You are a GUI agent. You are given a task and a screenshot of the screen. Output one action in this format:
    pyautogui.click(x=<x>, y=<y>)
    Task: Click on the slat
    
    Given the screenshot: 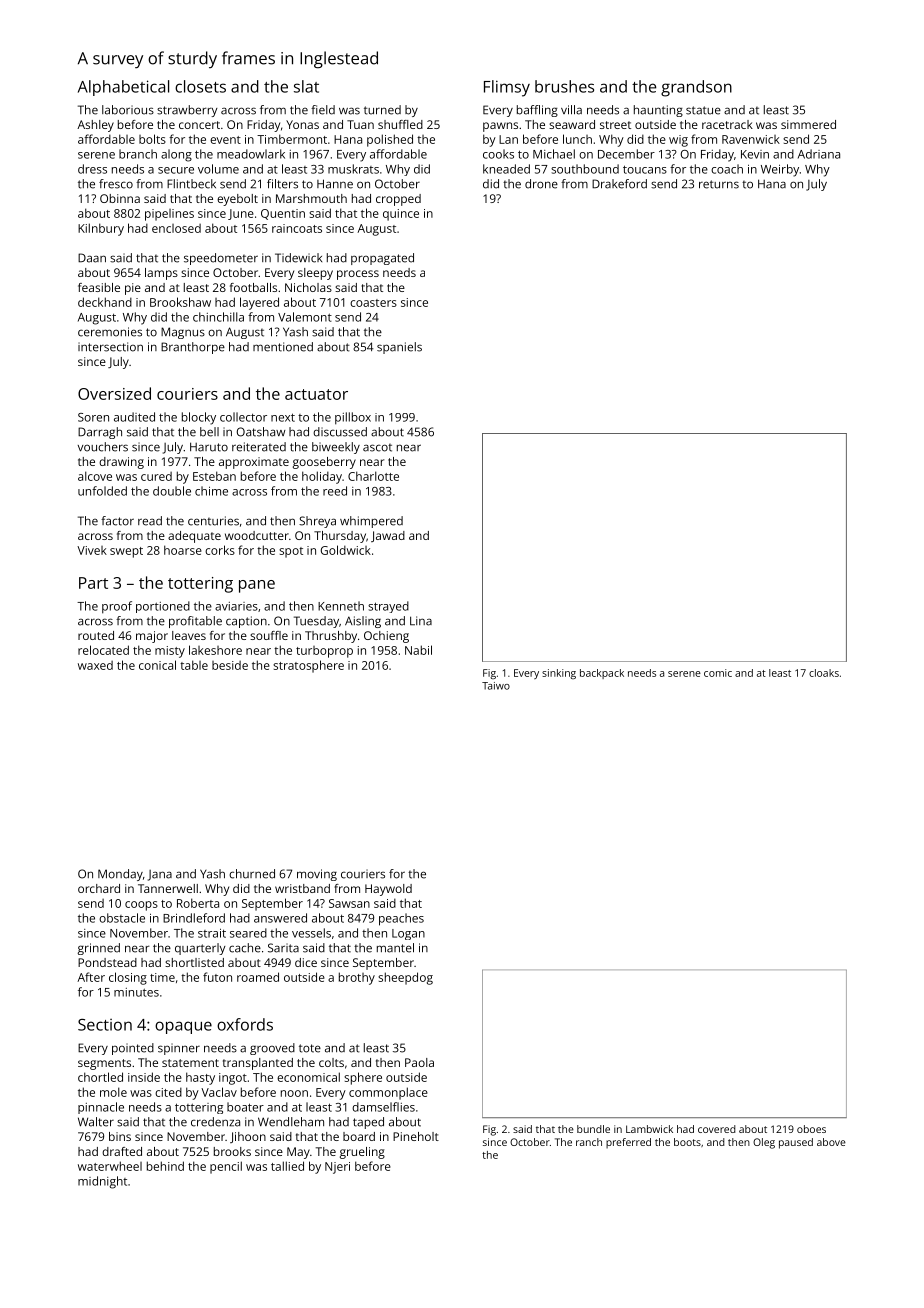 What is the action you would take?
    pyautogui.click(x=306, y=86)
